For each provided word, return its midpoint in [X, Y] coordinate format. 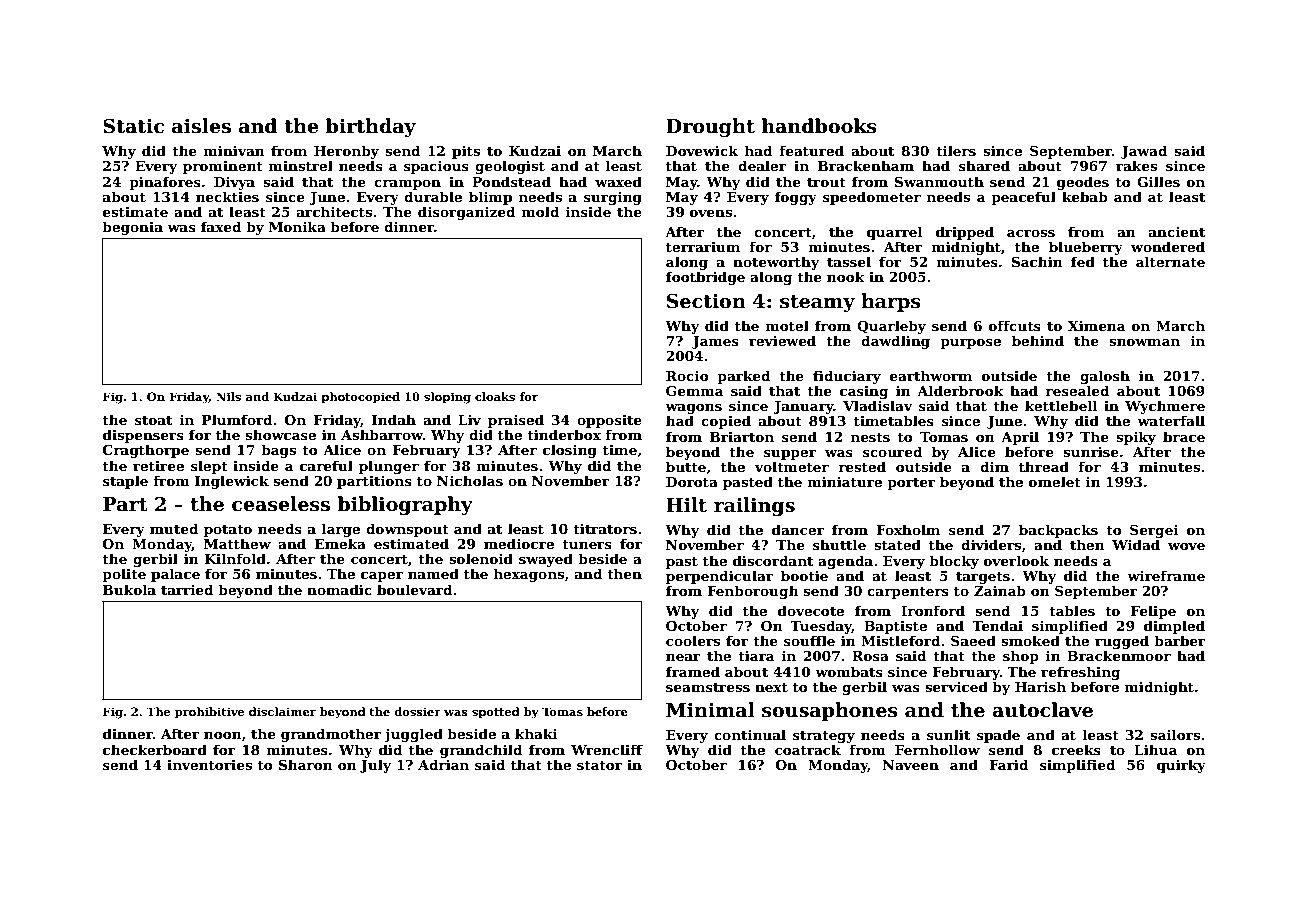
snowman [1144, 342]
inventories [209, 765]
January [803, 407]
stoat [153, 420]
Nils [228, 396]
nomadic [339, 589]
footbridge [705, 278]
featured [811, 150]
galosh [1105, 377]
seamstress [708, 687]
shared [984, 165]
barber [1180, 640]
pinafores [165, 183]
